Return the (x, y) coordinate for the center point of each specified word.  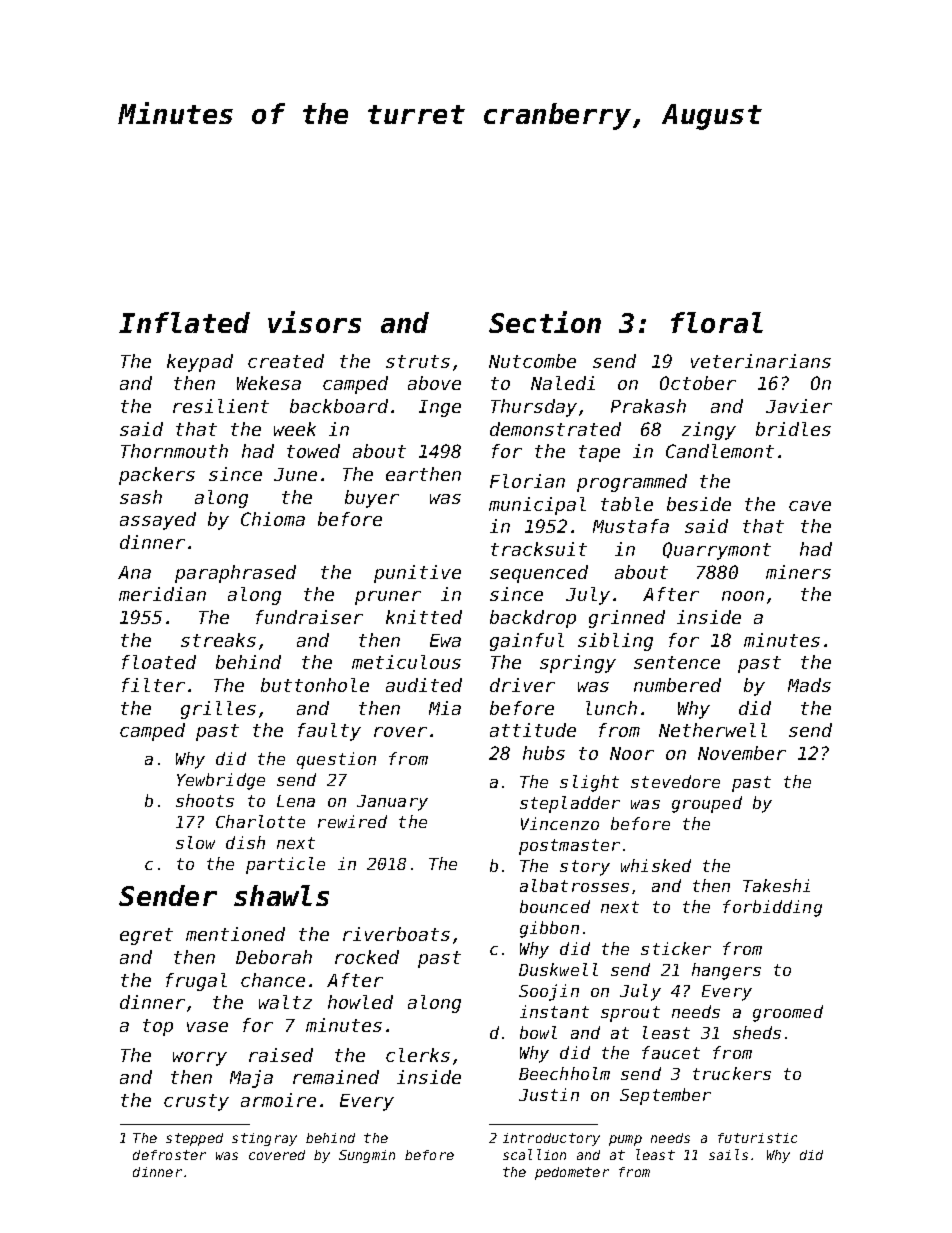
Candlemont (720, 451)
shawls (281, 895)
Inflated (184, 322)
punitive (417, 574)
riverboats (396, 934)
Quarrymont (717, 551)
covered (277, 1155)
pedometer (572, 1173)
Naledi (563, 383)
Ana (134, 572)
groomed (788, 1013)
